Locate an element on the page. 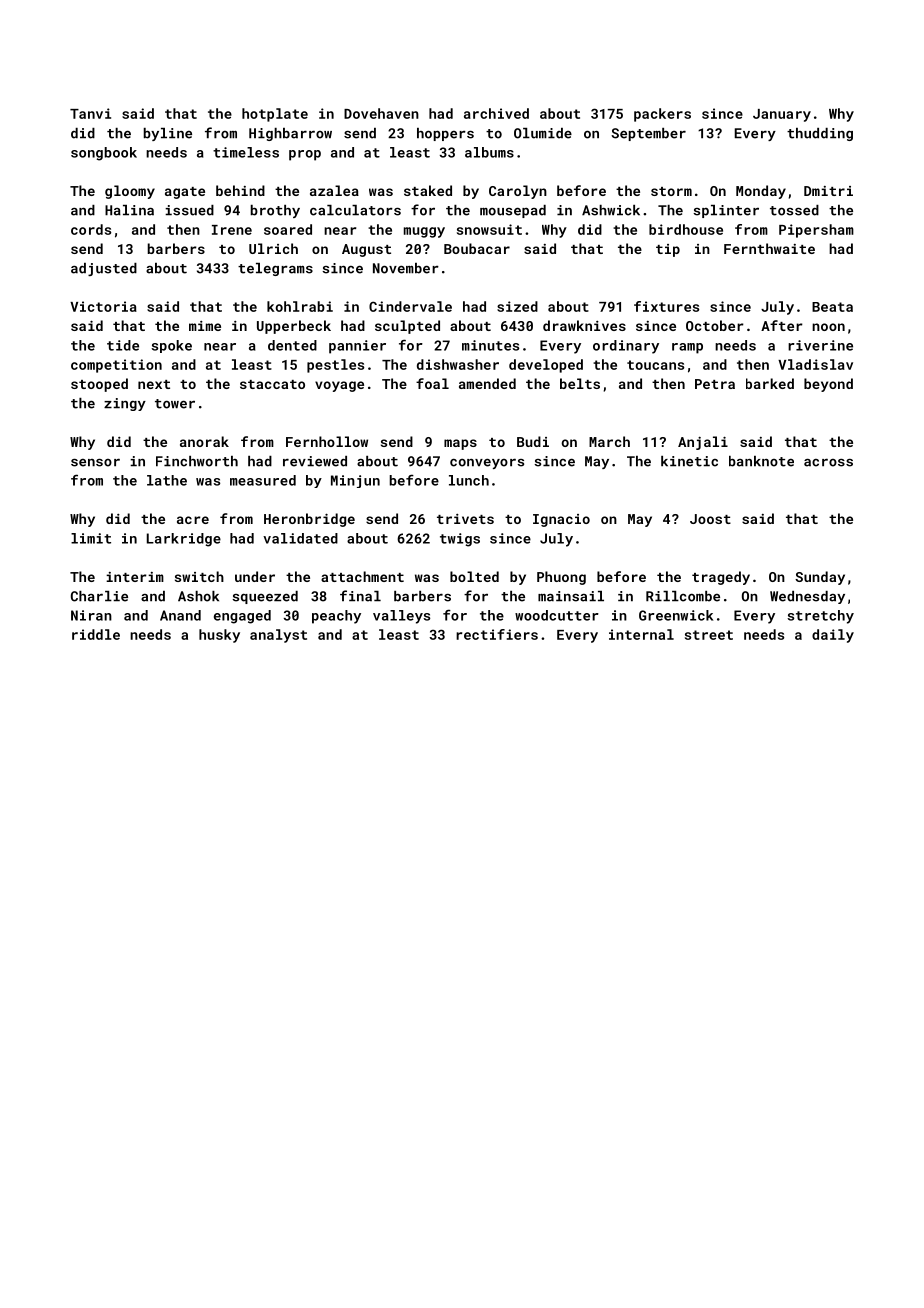  Irene is located at coordinates (232, 230).
